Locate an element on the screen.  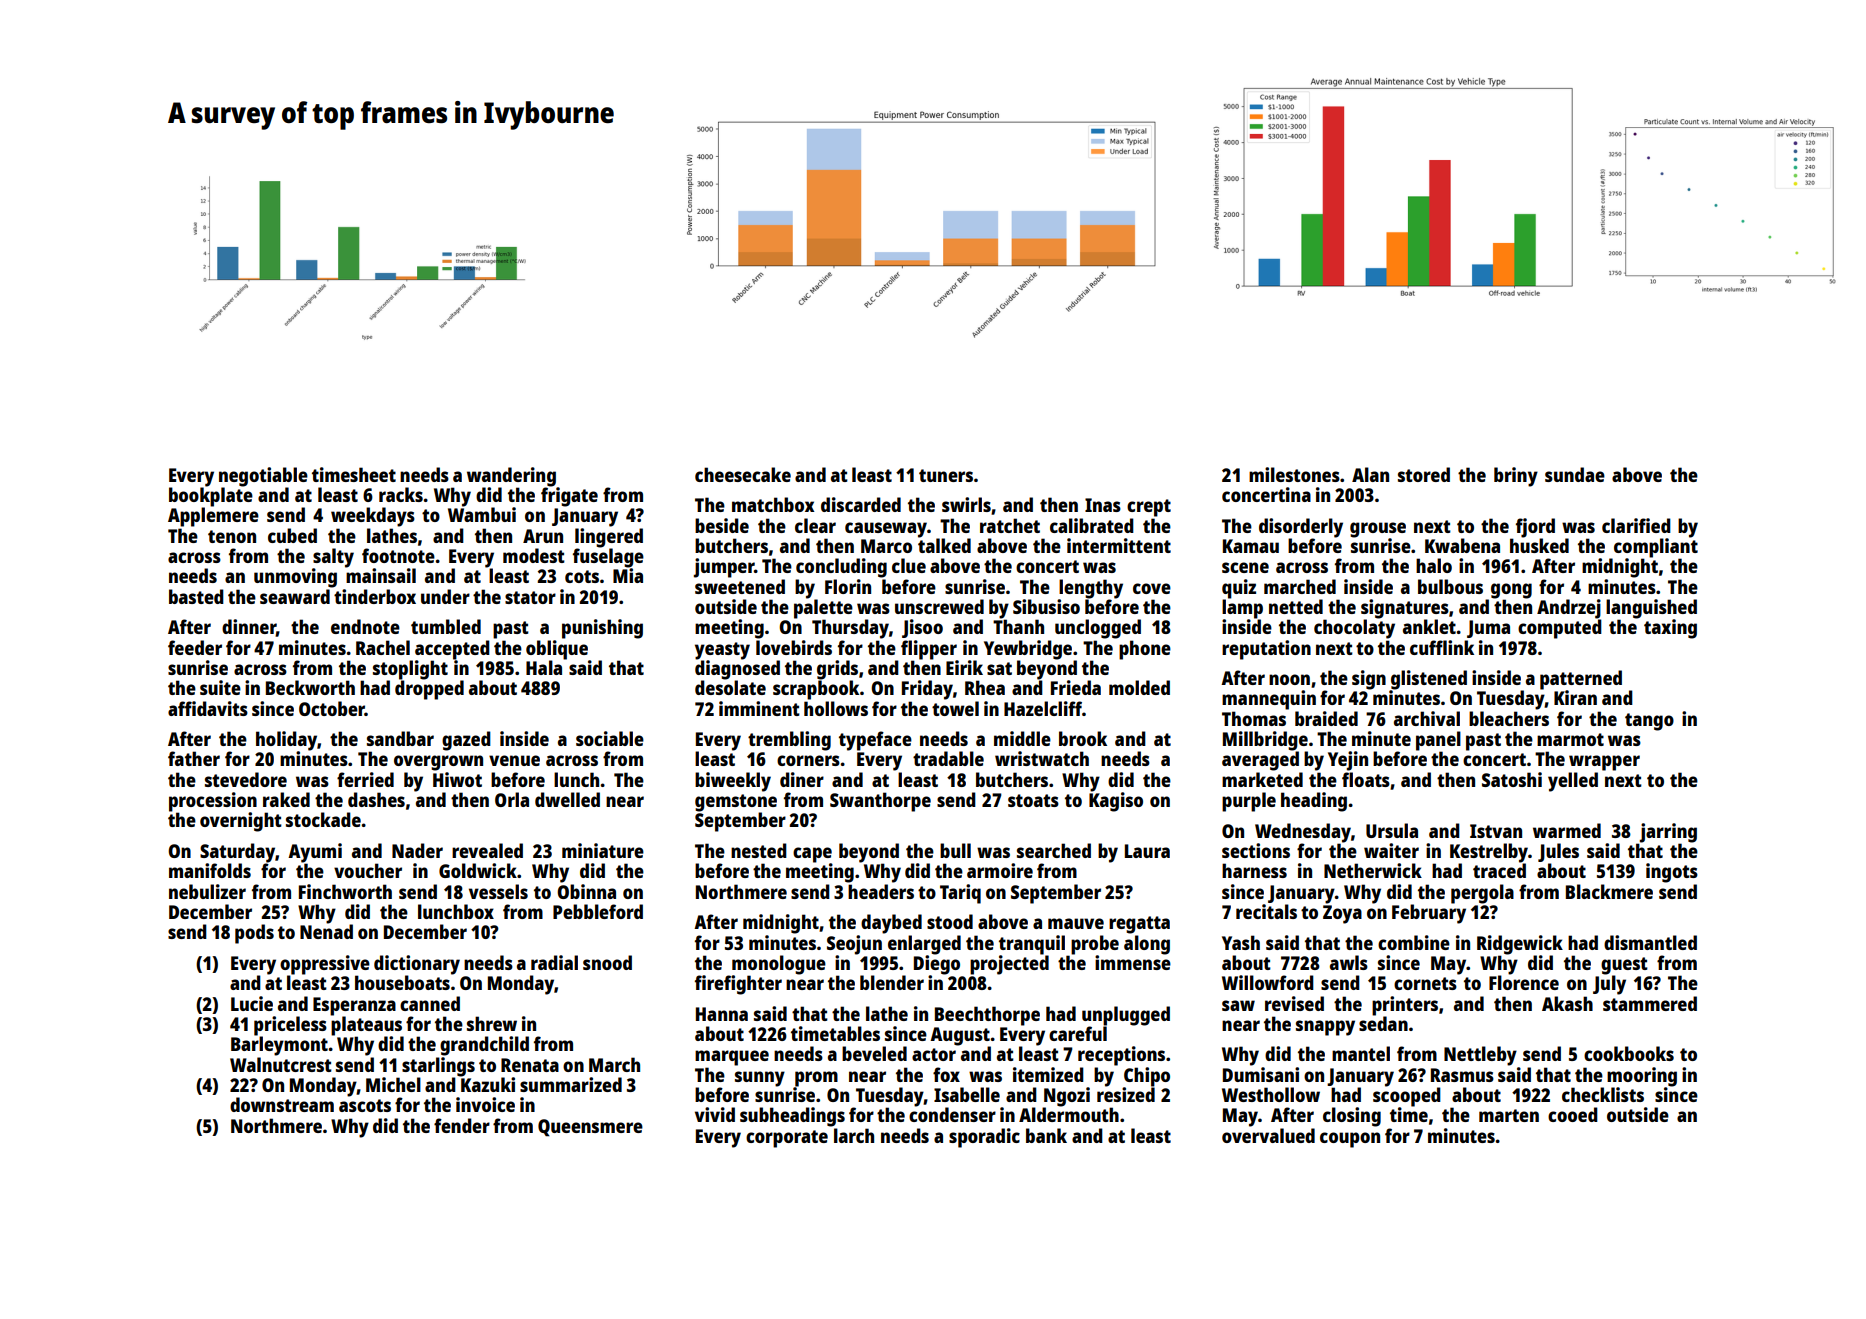
stoats is located at coordinates (1033, 800).
